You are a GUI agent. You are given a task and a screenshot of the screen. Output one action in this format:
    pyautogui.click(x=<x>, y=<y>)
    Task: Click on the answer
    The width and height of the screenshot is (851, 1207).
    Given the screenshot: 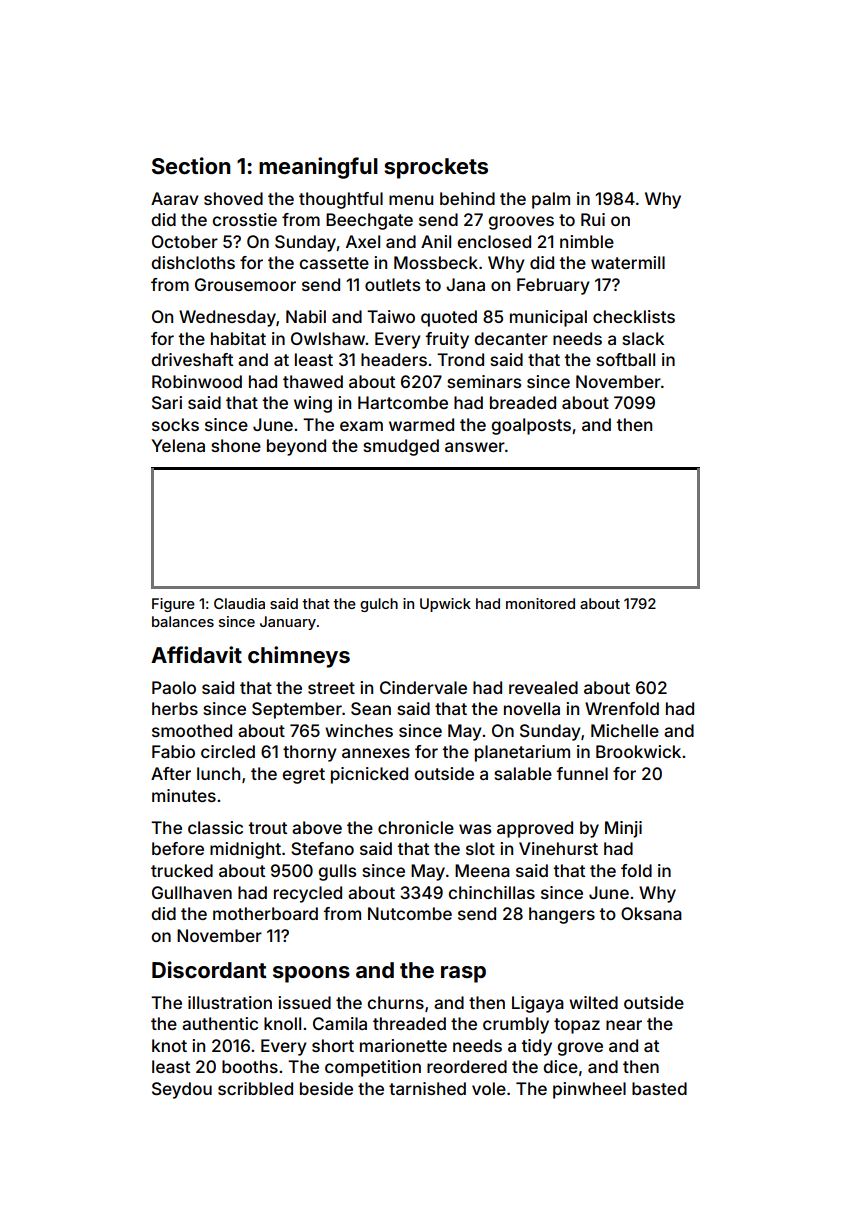 What is the action you would take?
    pyautogui.click(x=475, y=447)
